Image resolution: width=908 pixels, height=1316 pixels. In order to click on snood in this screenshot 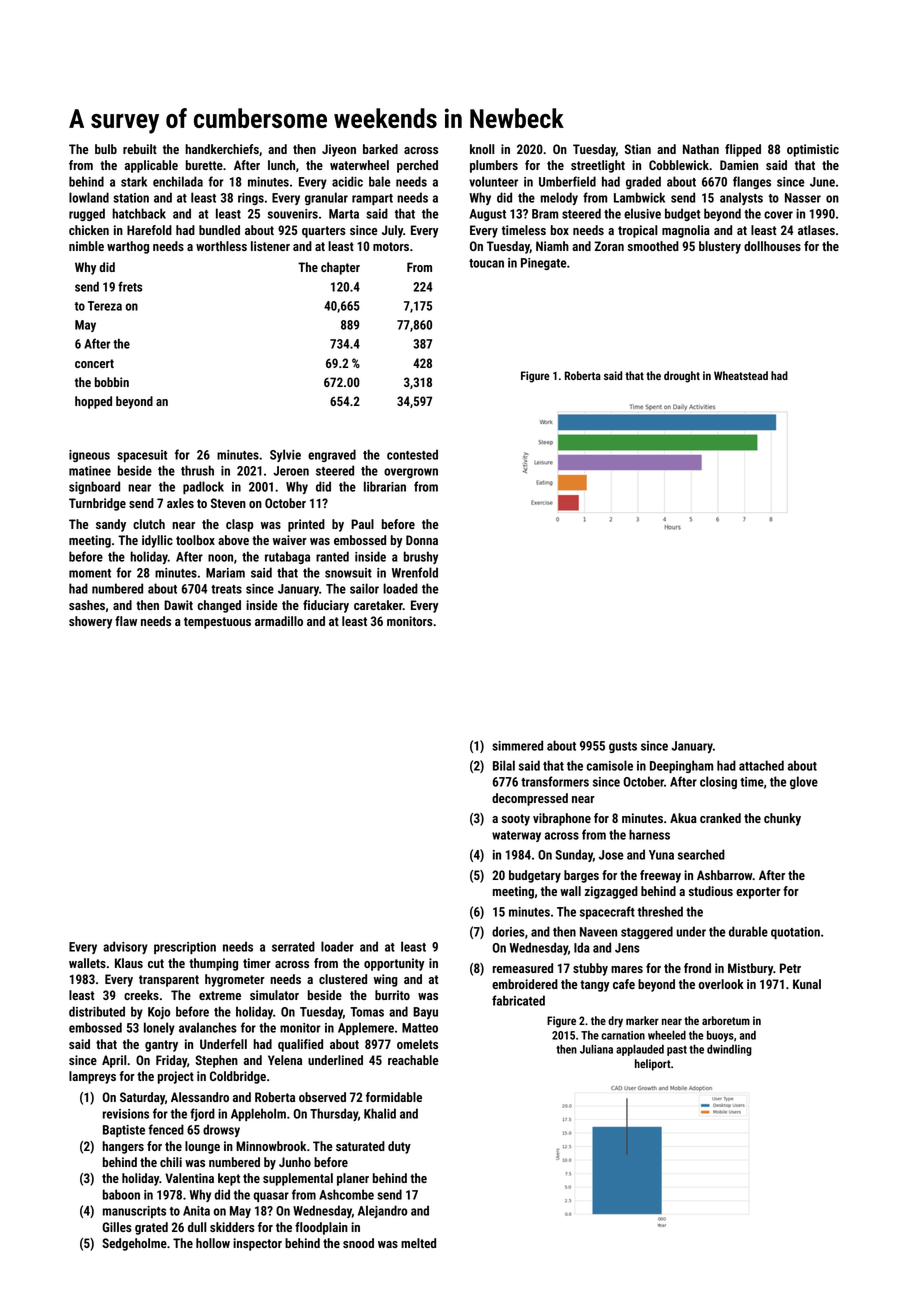, I will do `click(358, 1243)`.
